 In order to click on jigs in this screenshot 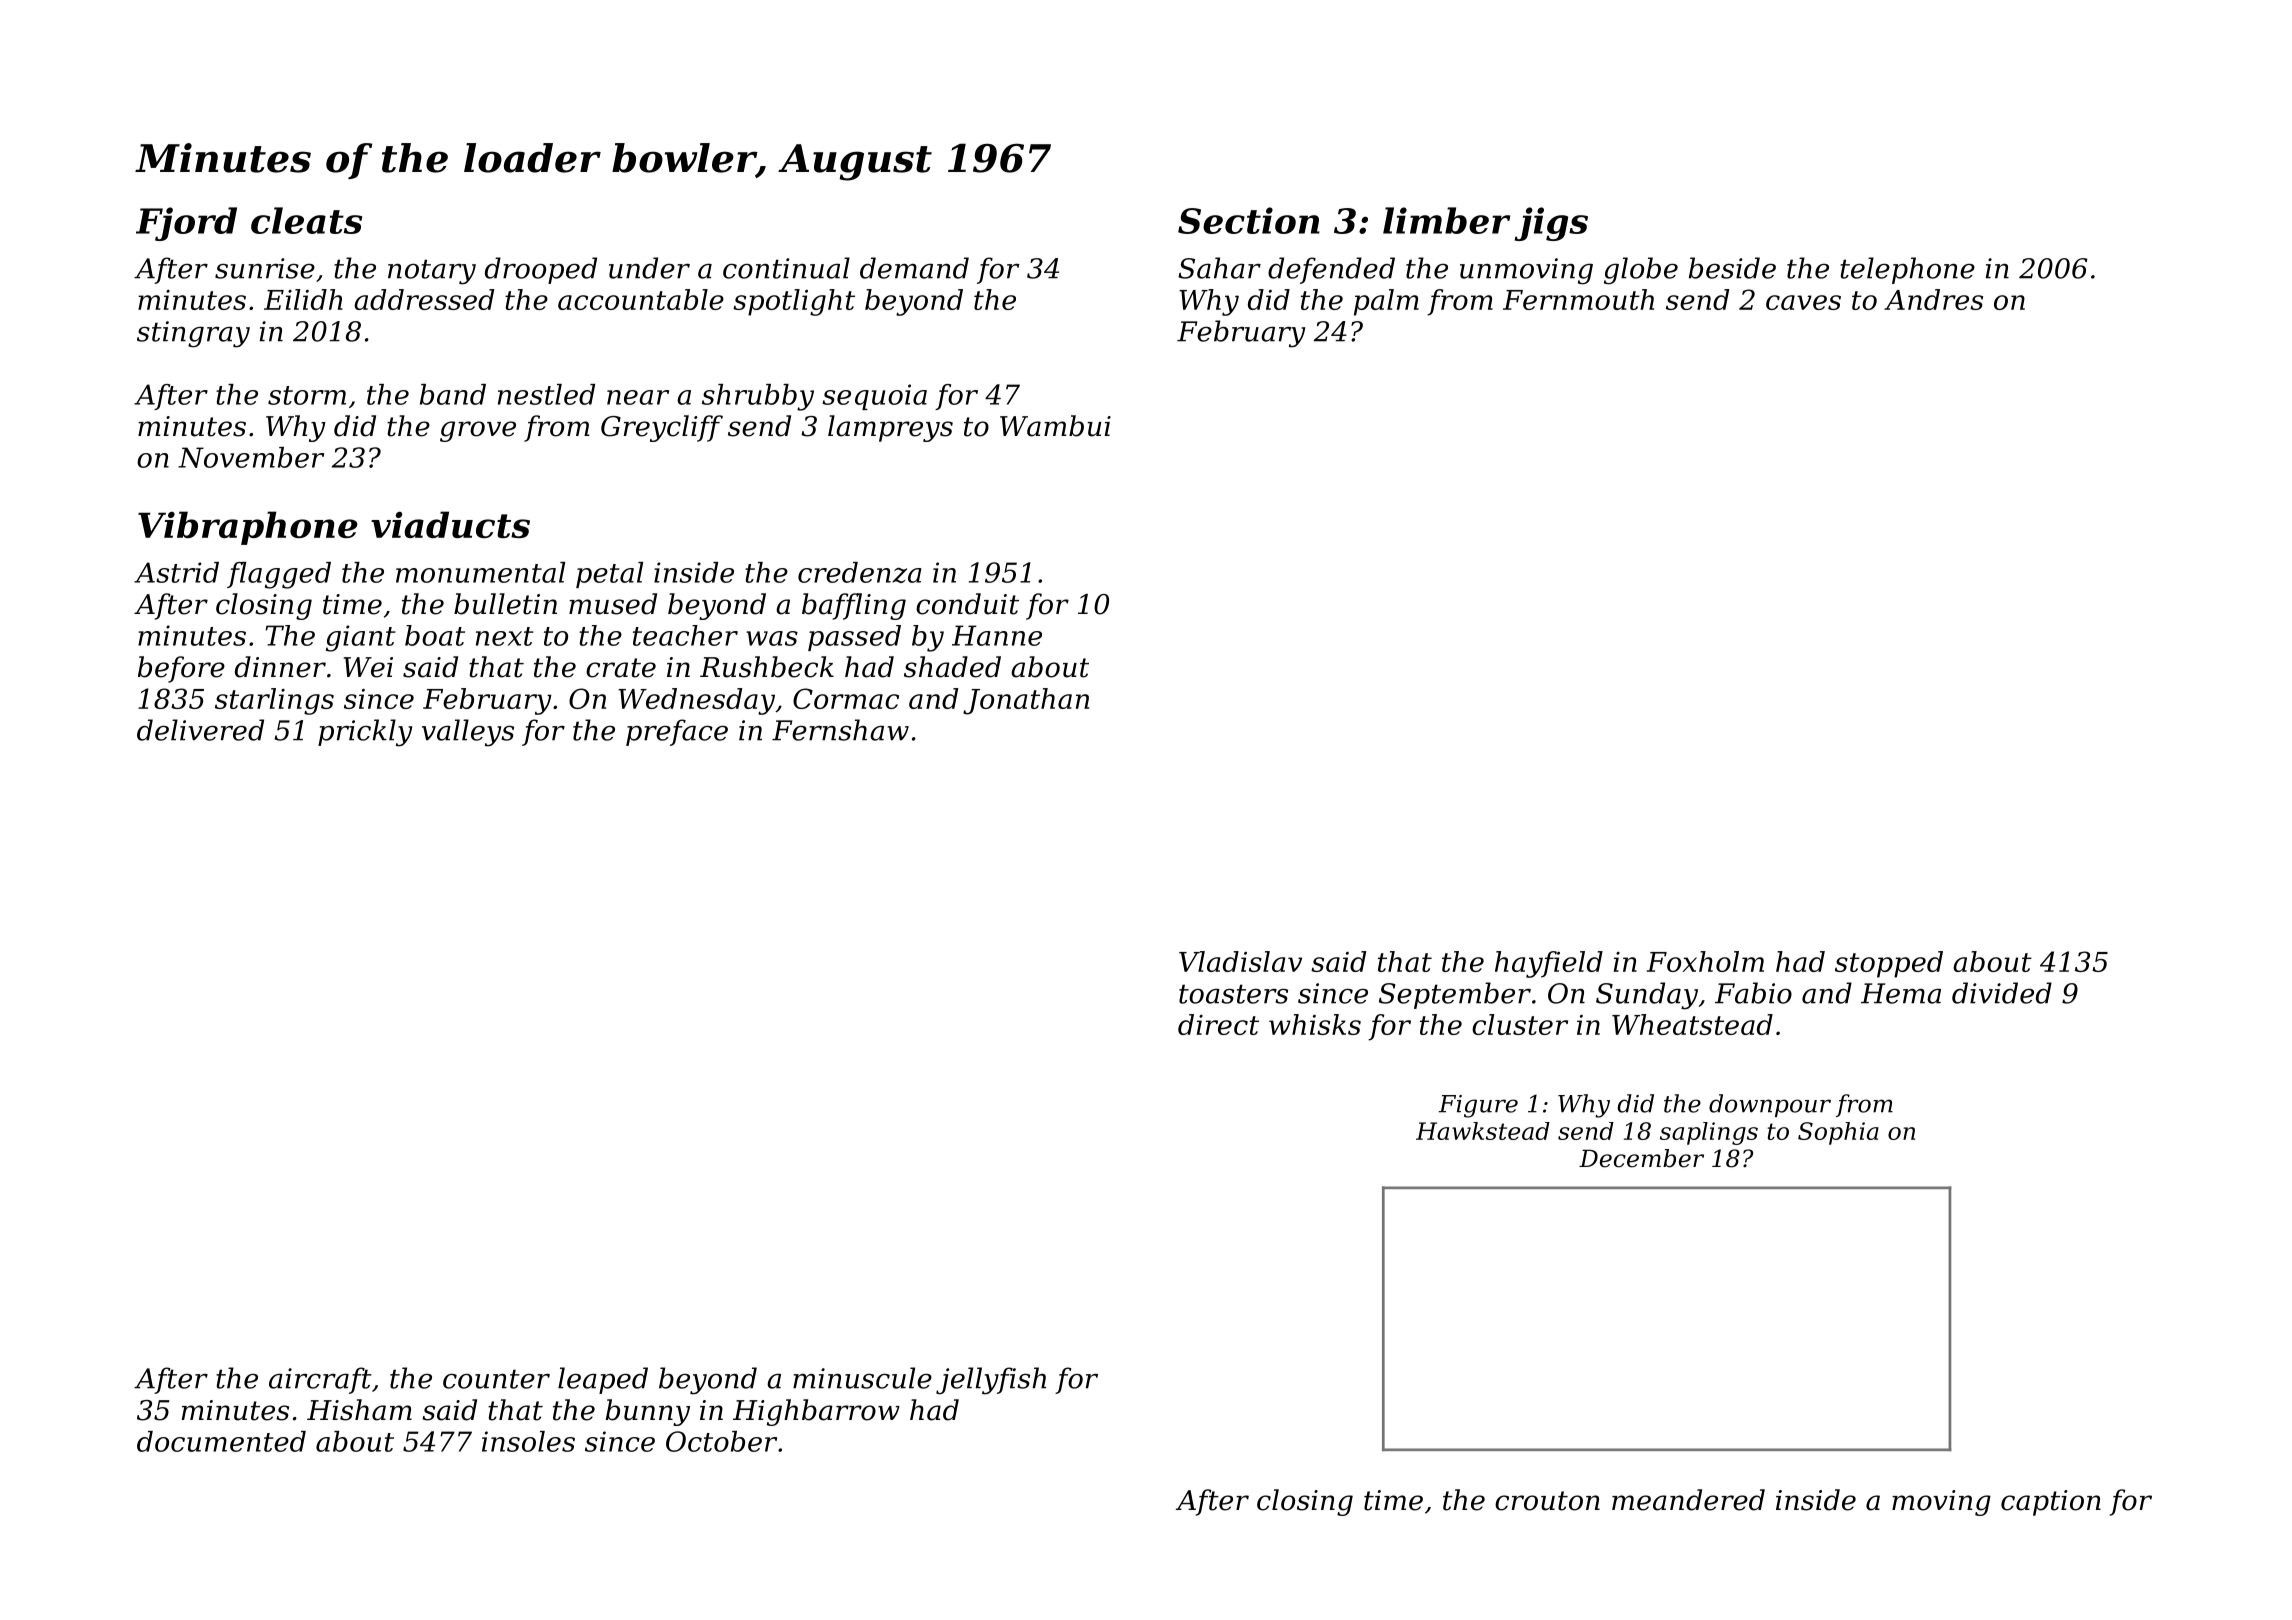, I will do `click(1551, 224)`.
